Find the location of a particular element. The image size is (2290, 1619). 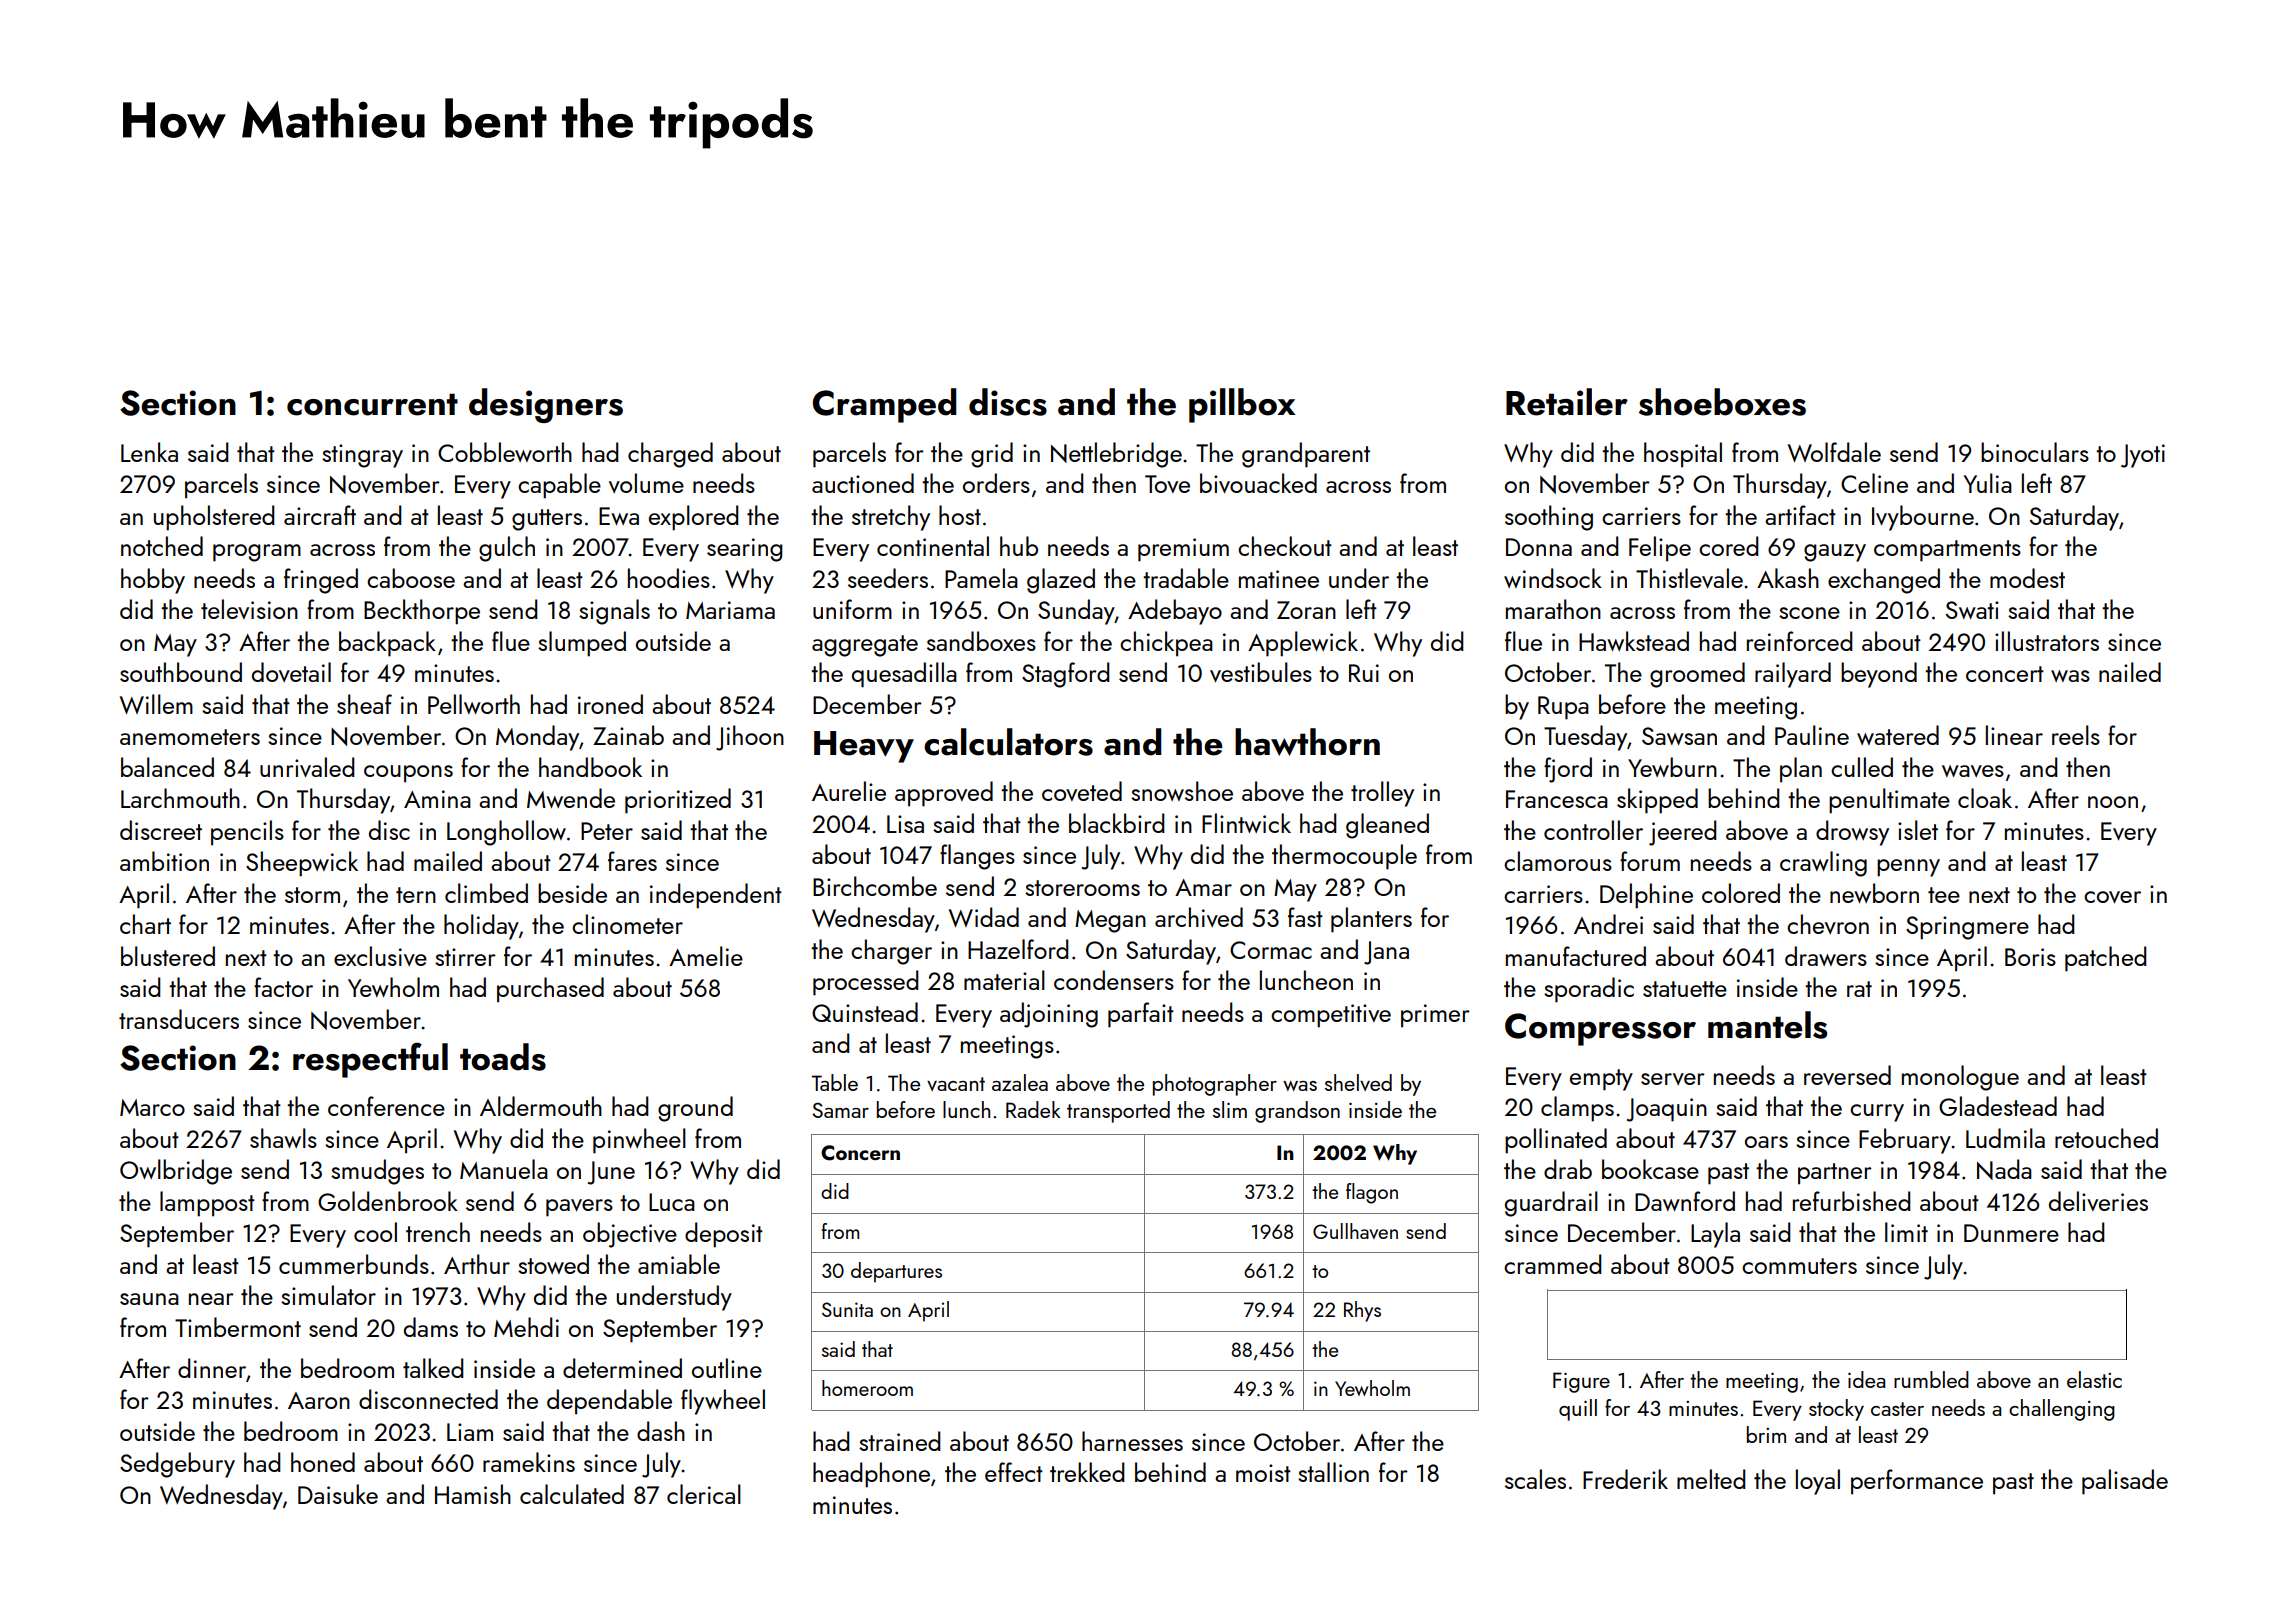

pinwheel is located at coordinates (639, 1141).
